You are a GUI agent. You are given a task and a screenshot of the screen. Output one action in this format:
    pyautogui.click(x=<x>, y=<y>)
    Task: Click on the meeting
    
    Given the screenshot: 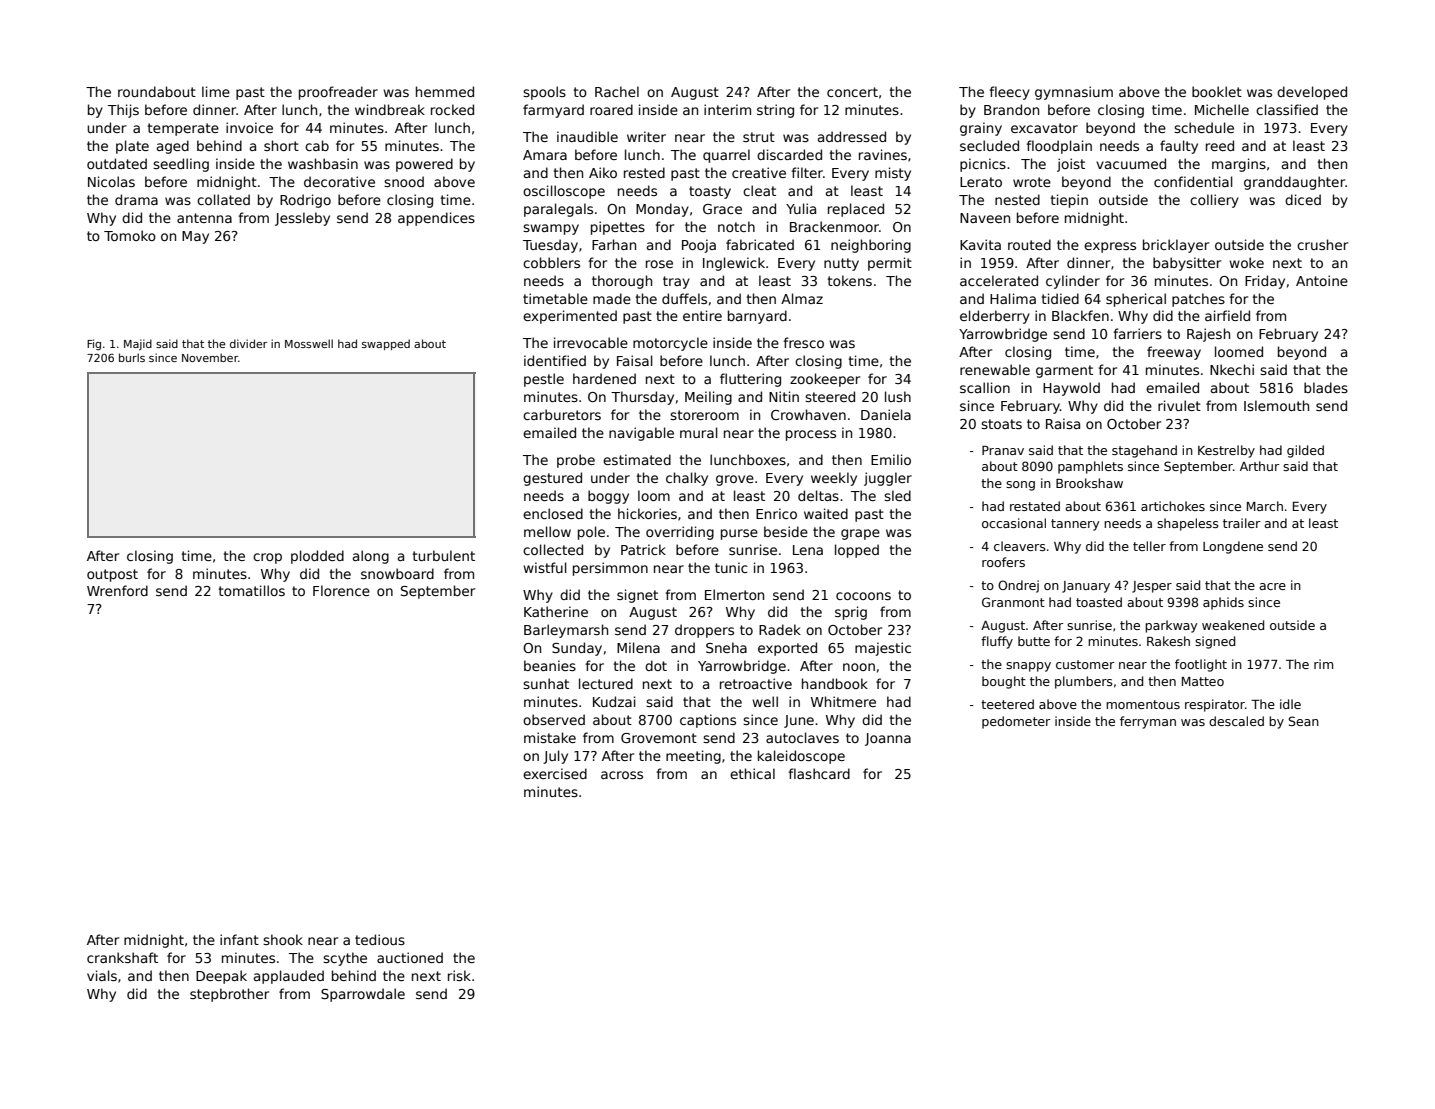 What is the action you would take?
    pyautogui.click(x=693, y=757)
